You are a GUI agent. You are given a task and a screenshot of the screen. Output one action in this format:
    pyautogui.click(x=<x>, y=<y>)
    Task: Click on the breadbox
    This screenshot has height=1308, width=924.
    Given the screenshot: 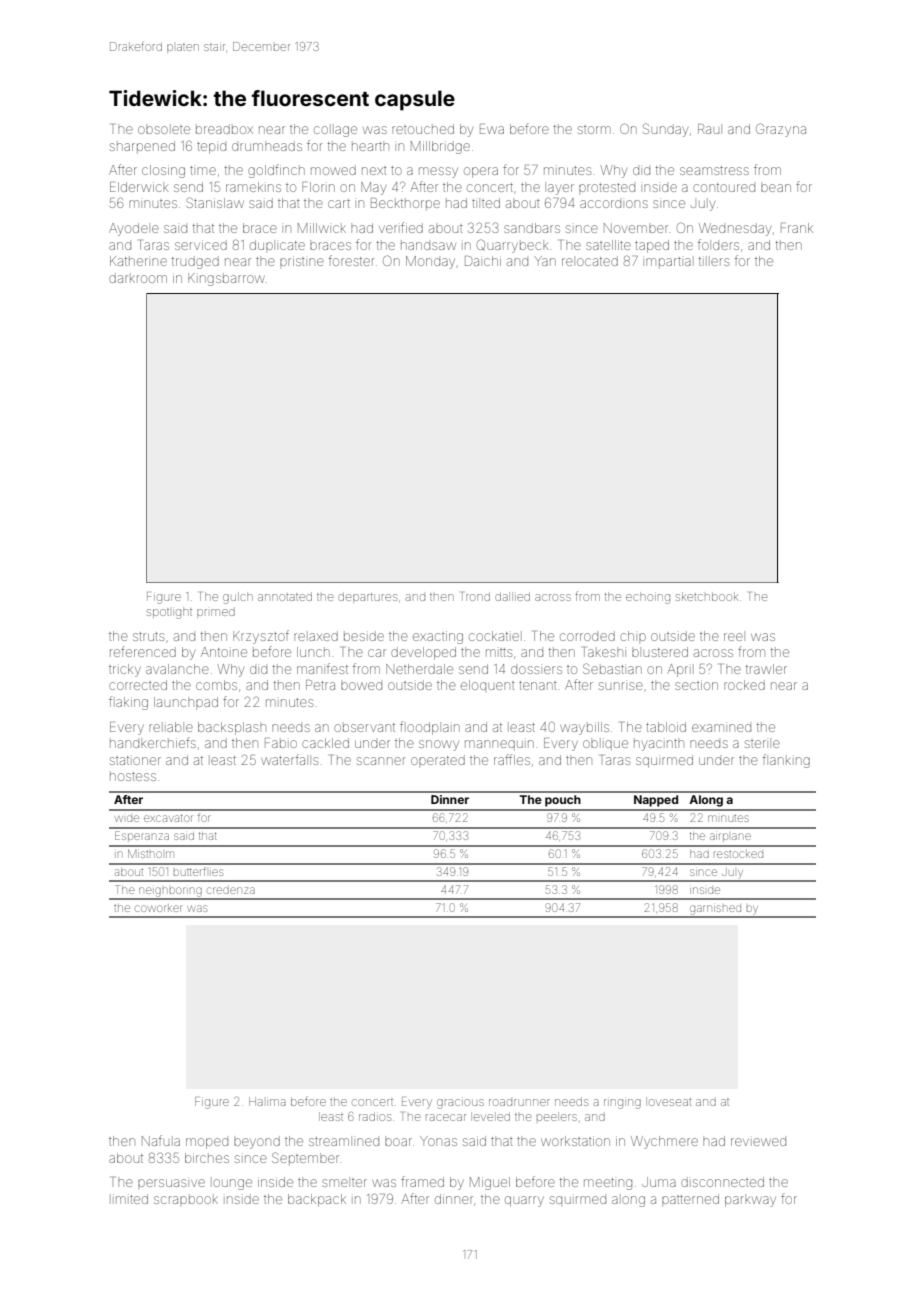 What is the action you would take?
    pyautogui.click(x=224, y=129)
